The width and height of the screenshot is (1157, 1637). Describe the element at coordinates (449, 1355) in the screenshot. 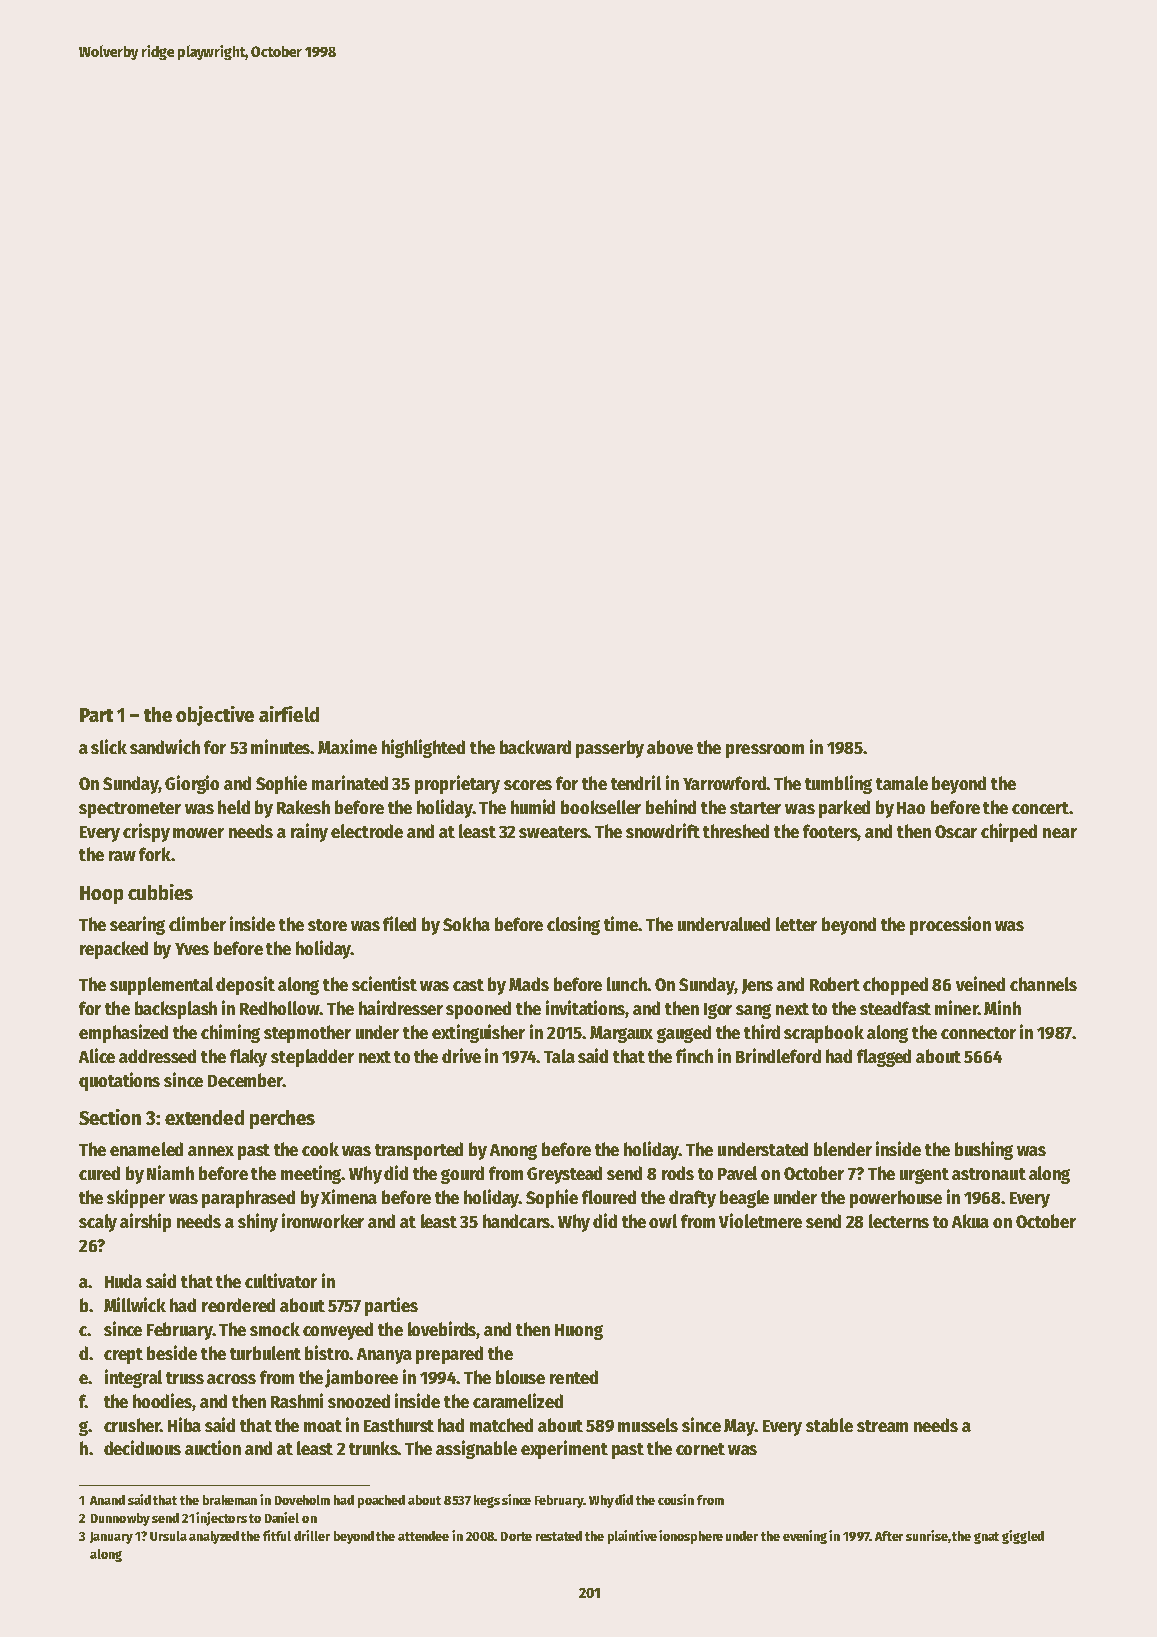

I see `prepared` at that location.
